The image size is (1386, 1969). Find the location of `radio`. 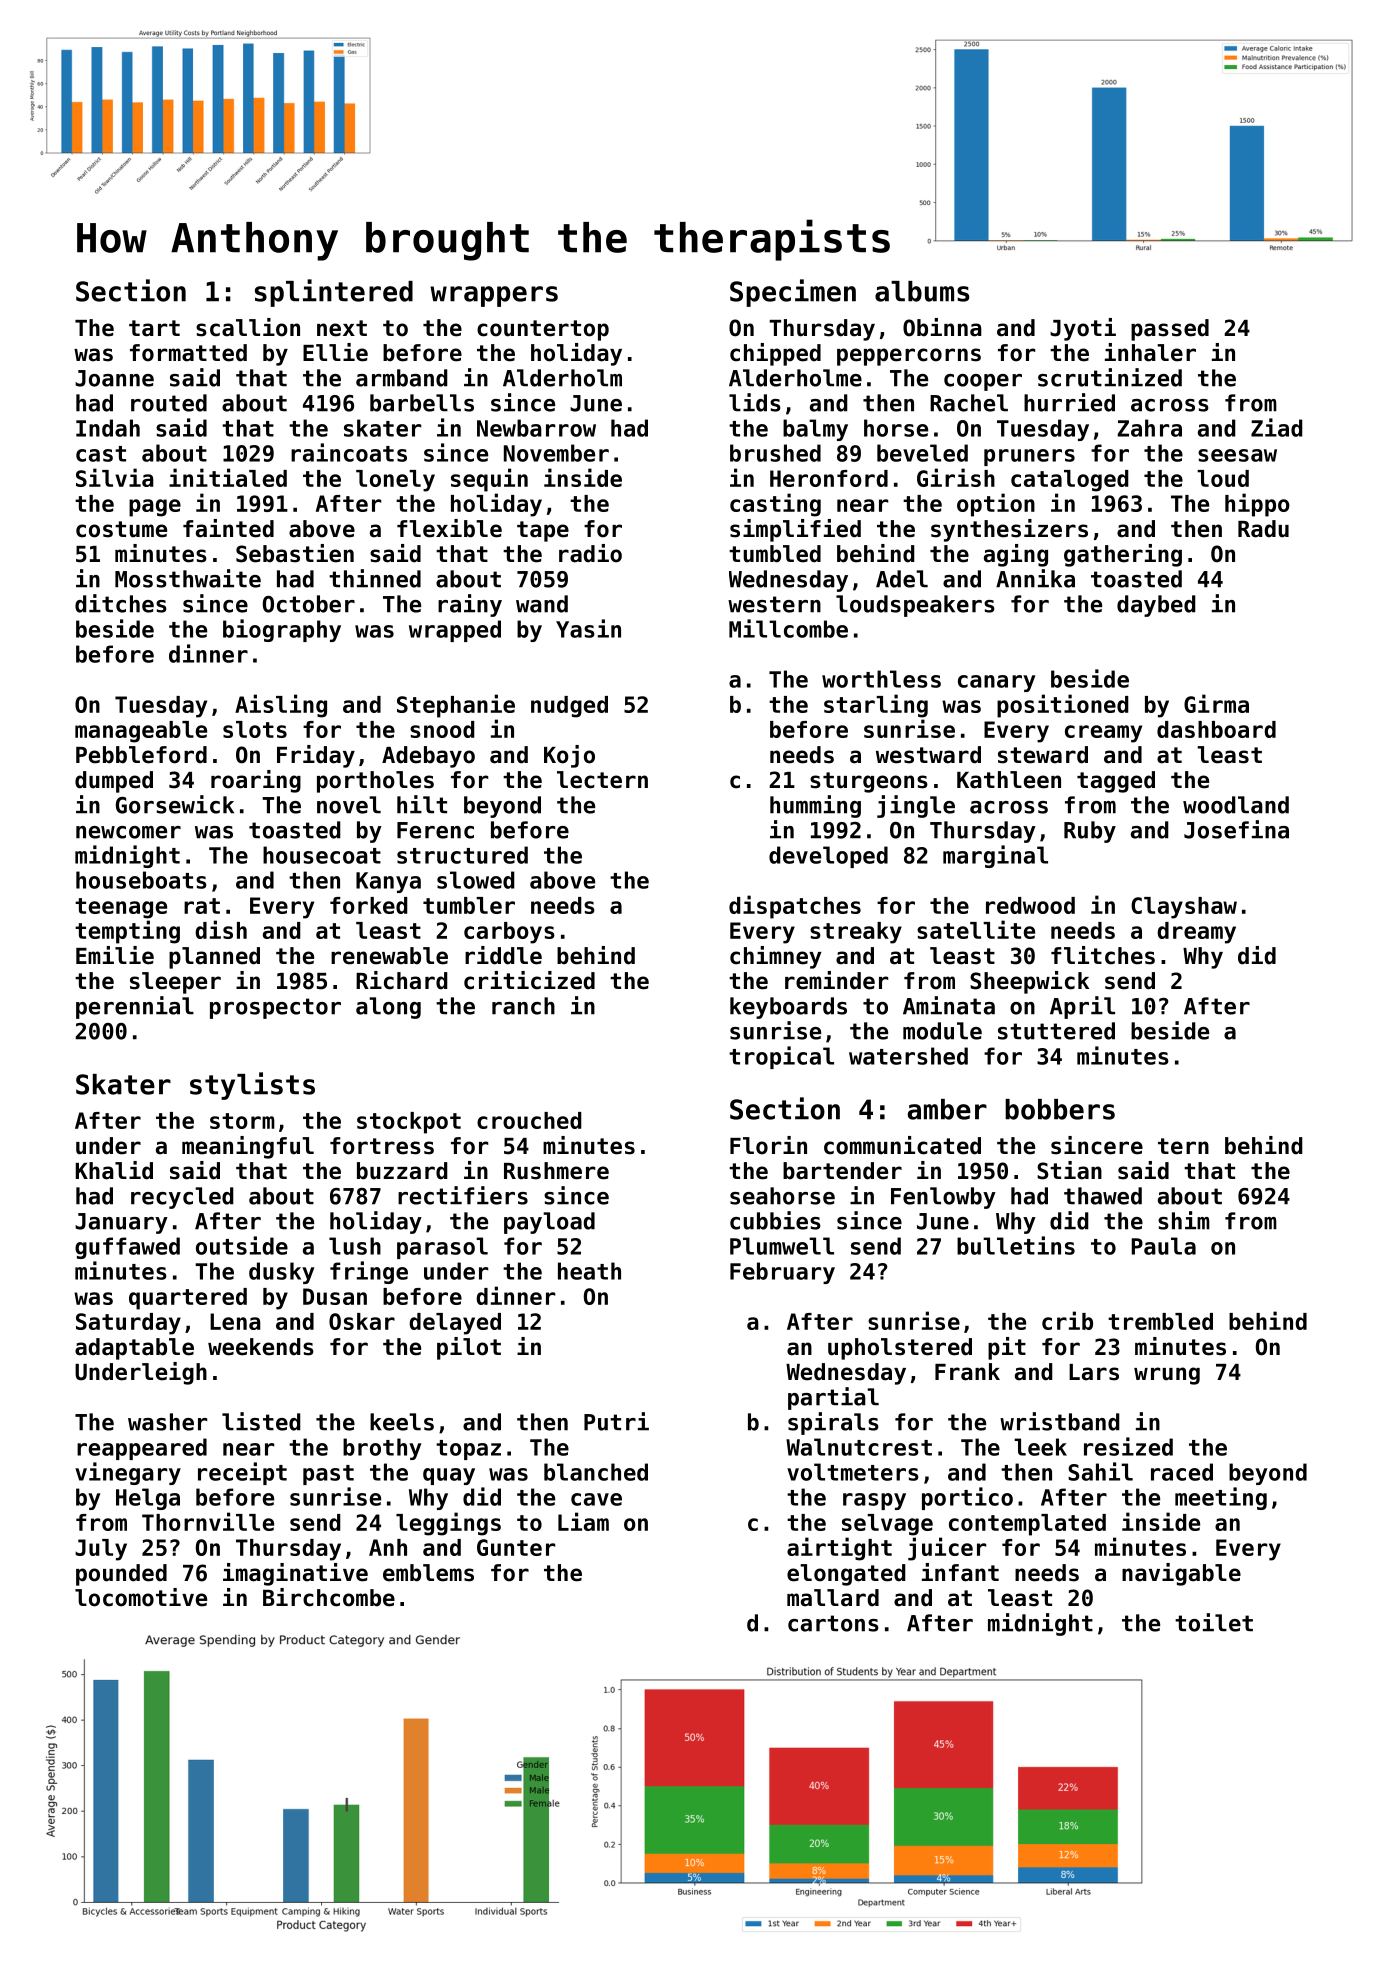

radio is located at coordinates (590, 553).
